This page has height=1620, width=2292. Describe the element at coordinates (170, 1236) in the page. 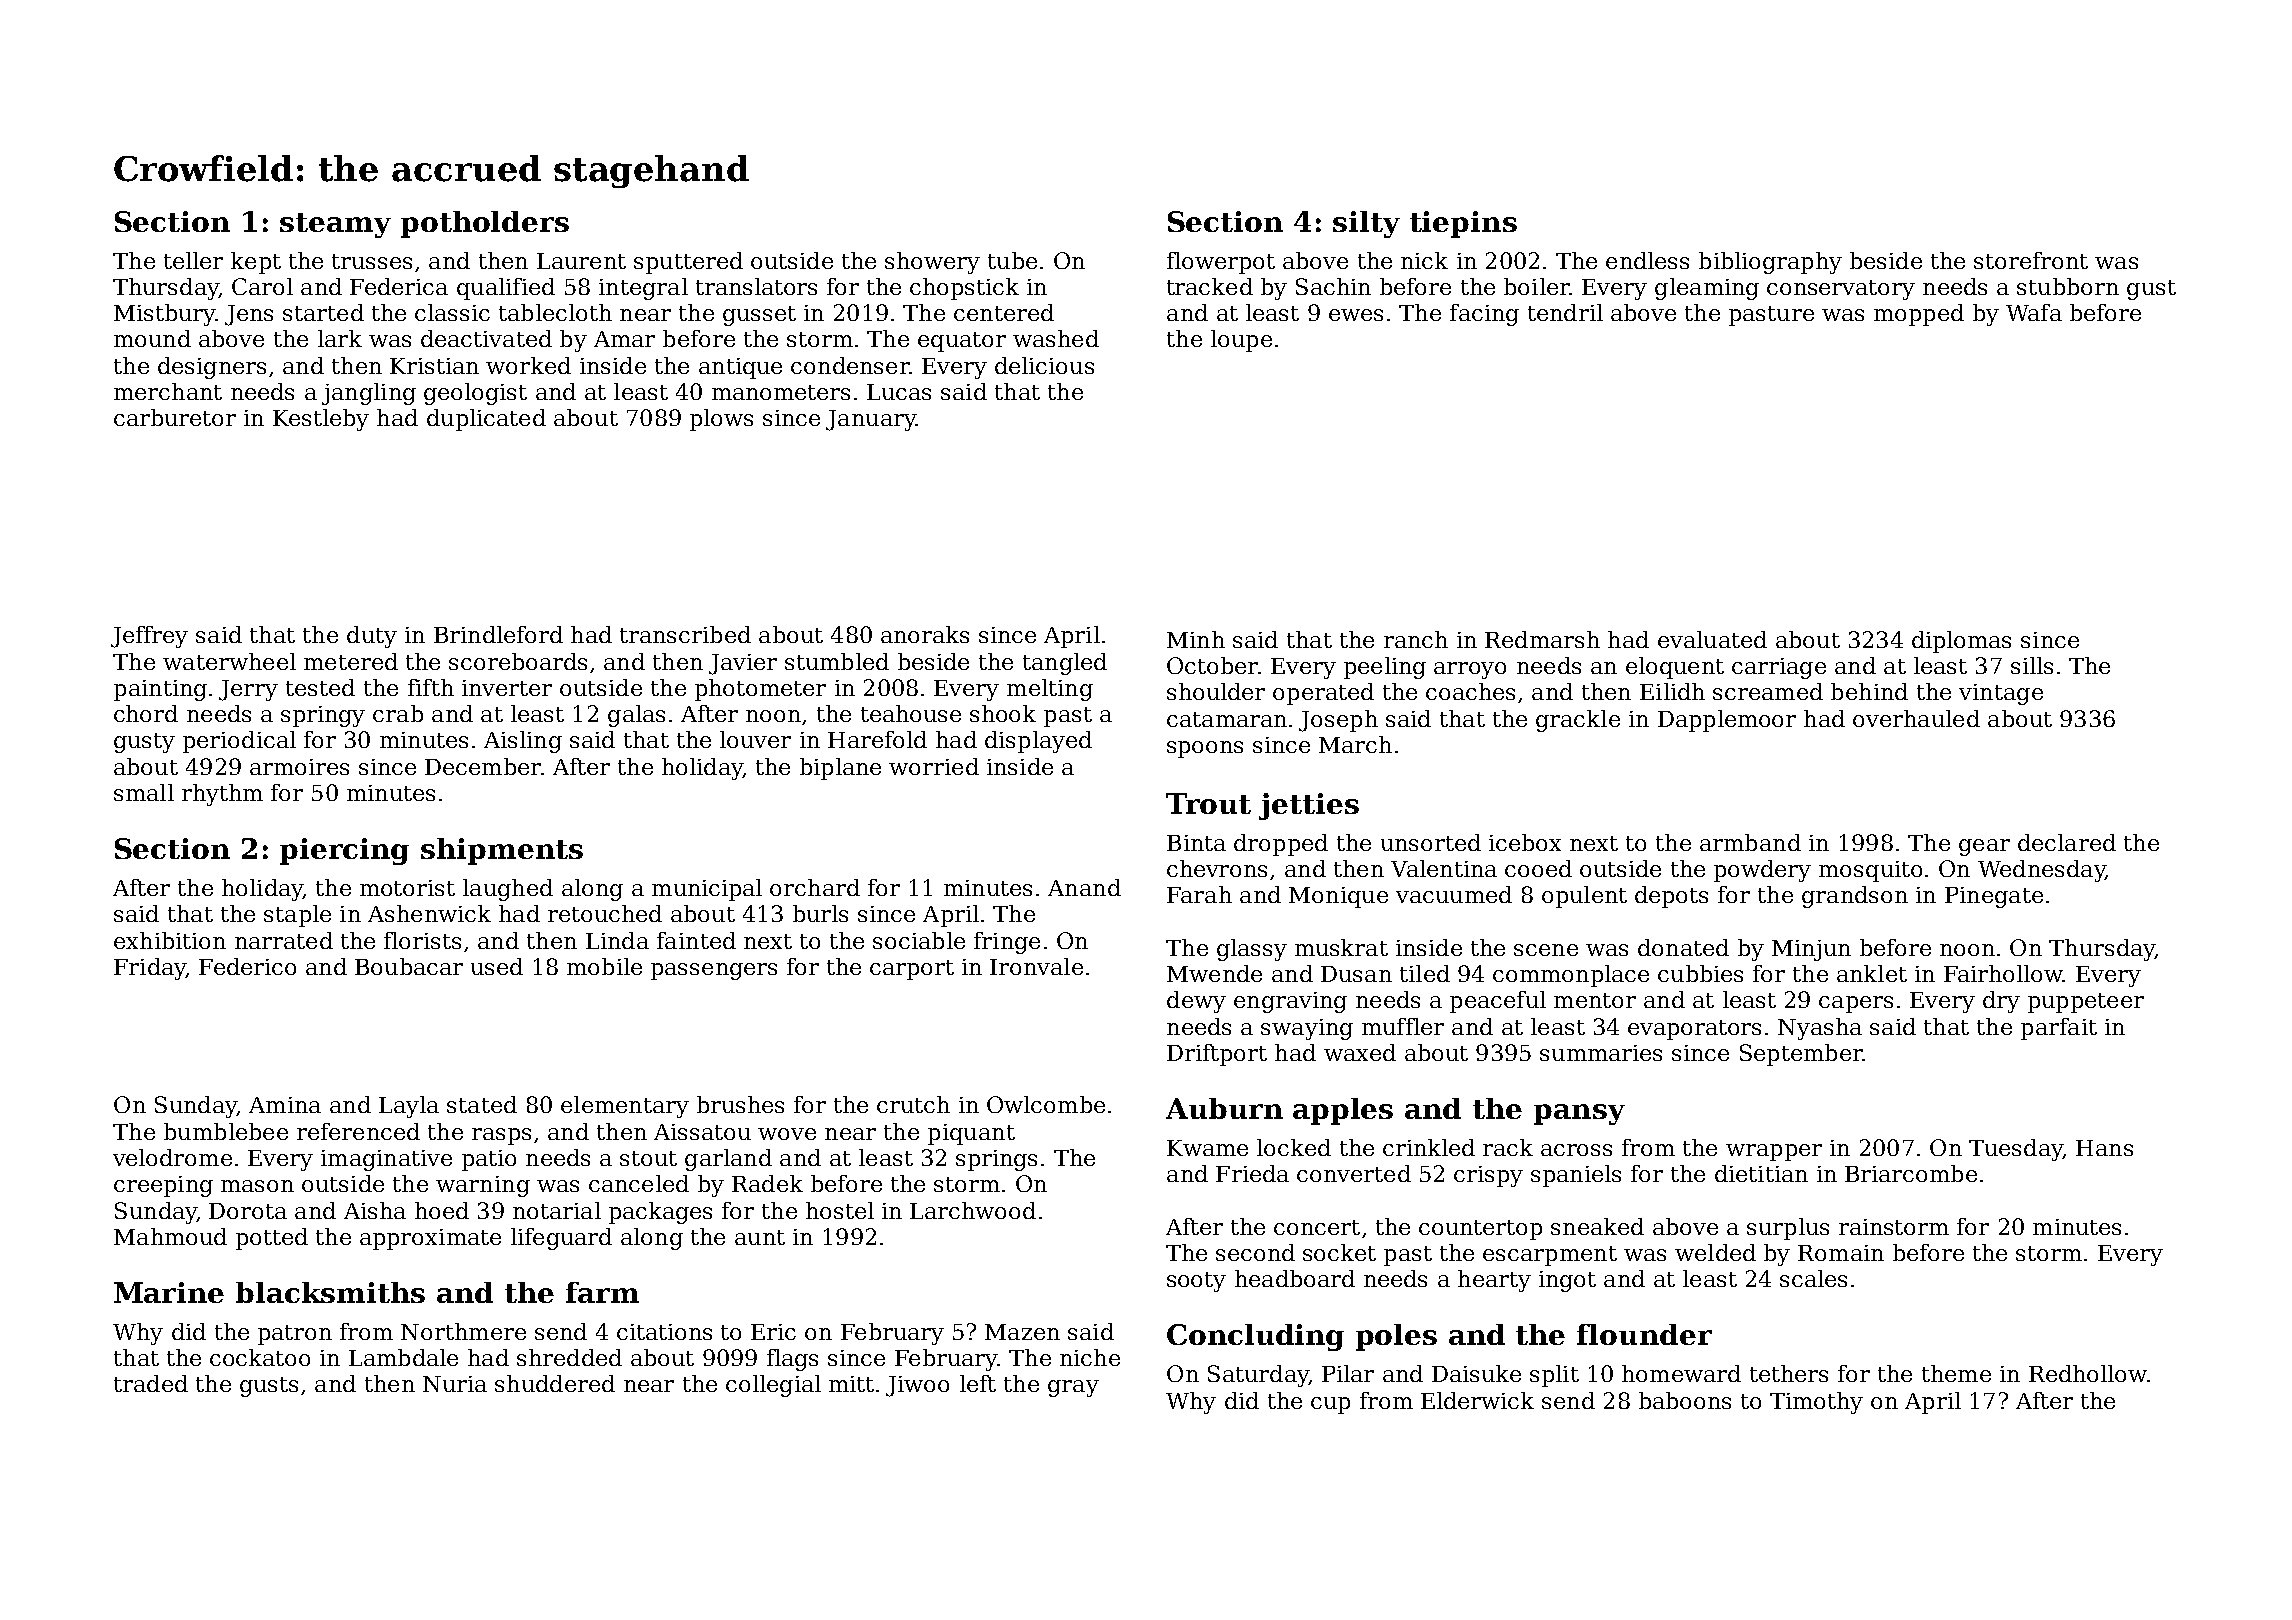

I see `Mahmoud` at that location.
